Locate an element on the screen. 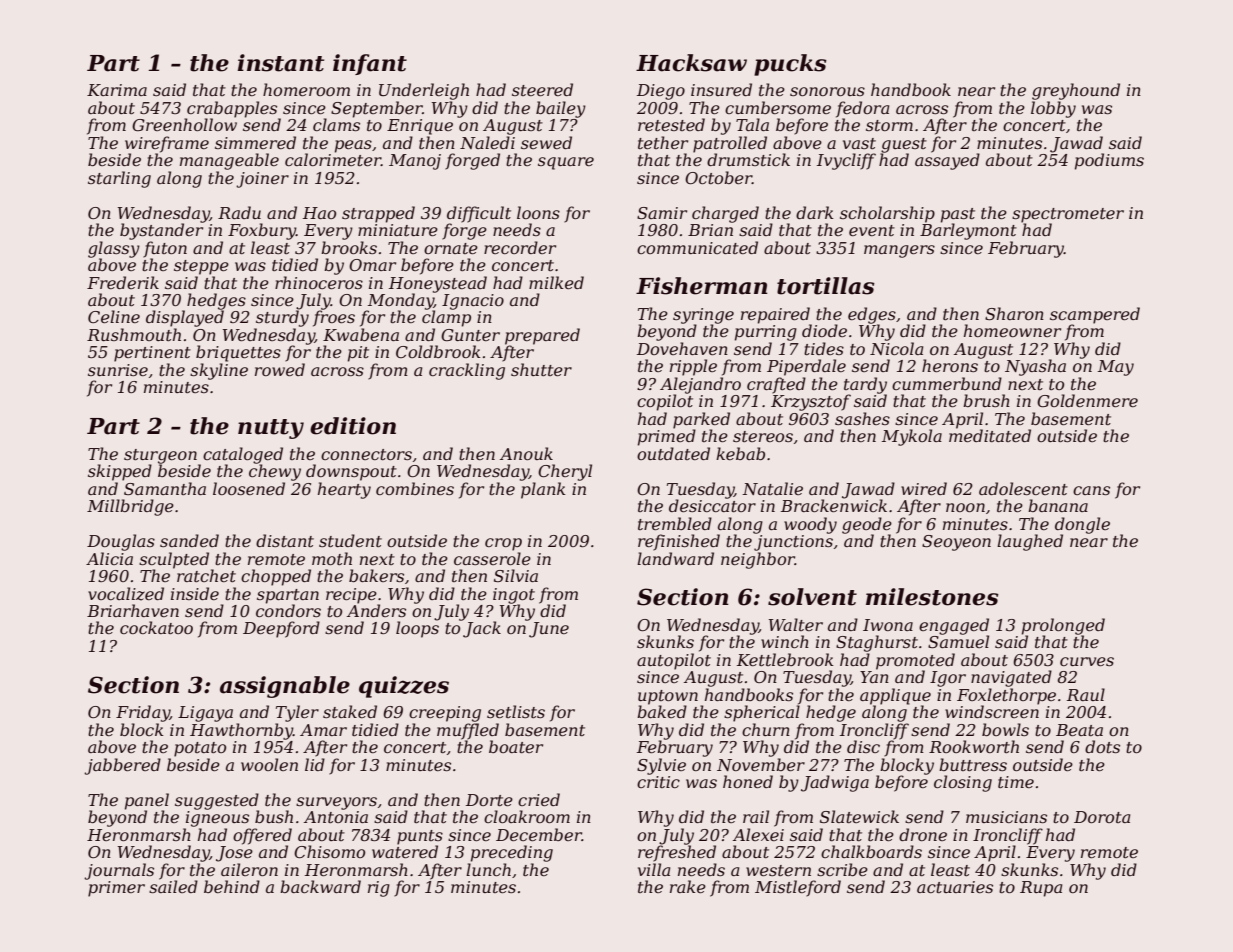 The height and width of the screenshot is (952, 1233). May is located at coordinates (1116, 368).
